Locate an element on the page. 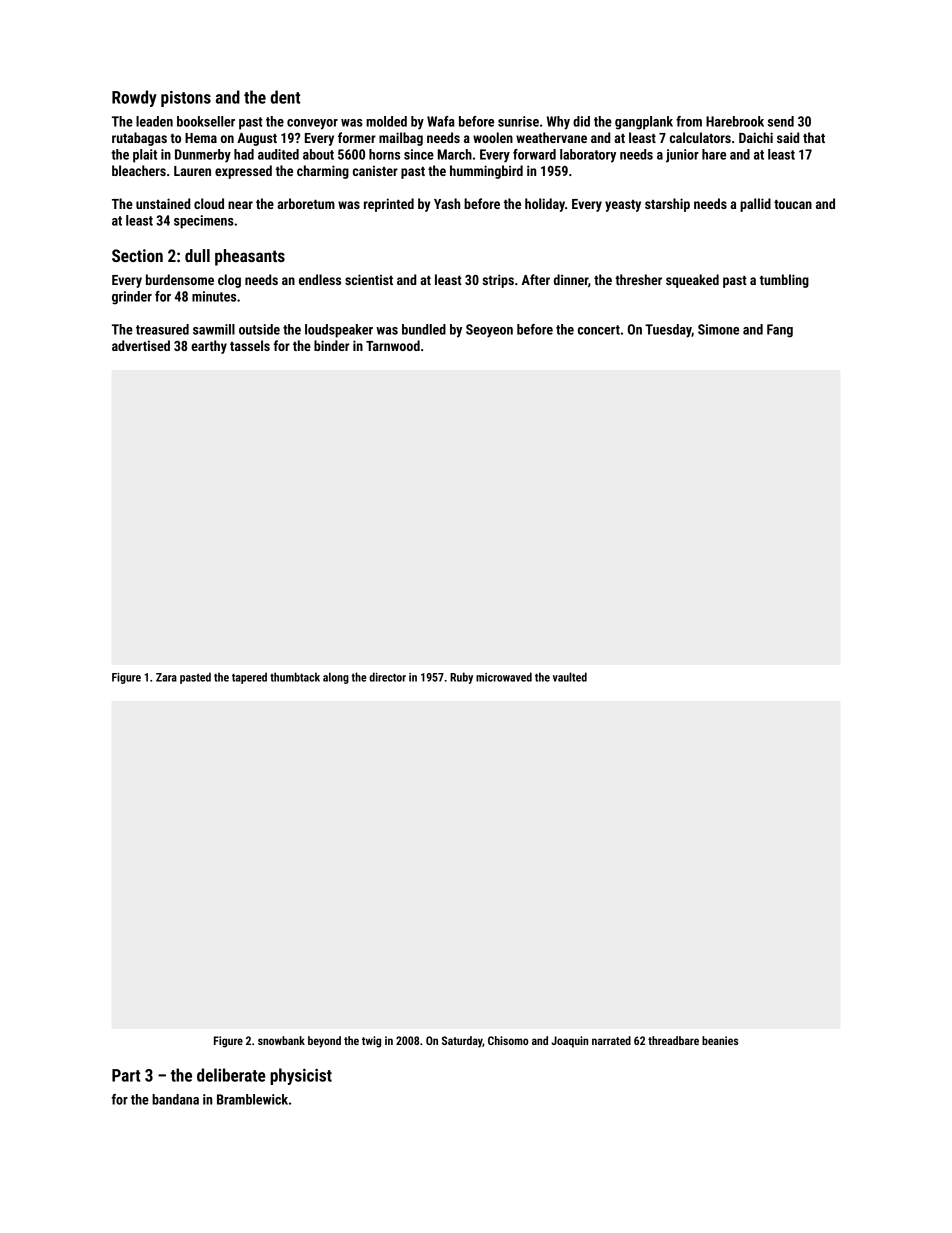 The width and height of the document is (952, 1233). Fang is located at coordinates (780, 331).
